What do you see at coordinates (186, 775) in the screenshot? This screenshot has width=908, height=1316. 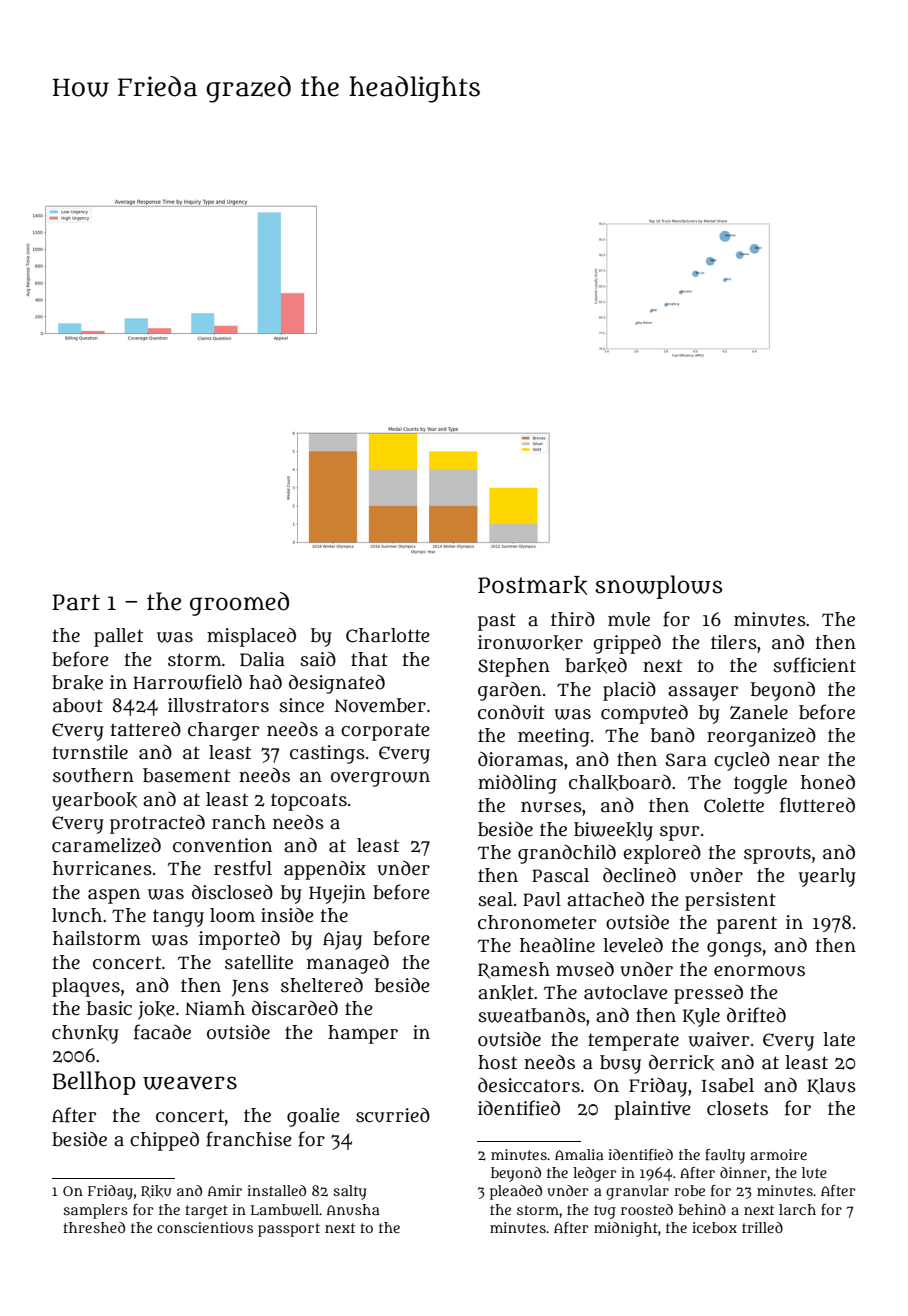 I see `basement` at bounding box center [186, 775].
